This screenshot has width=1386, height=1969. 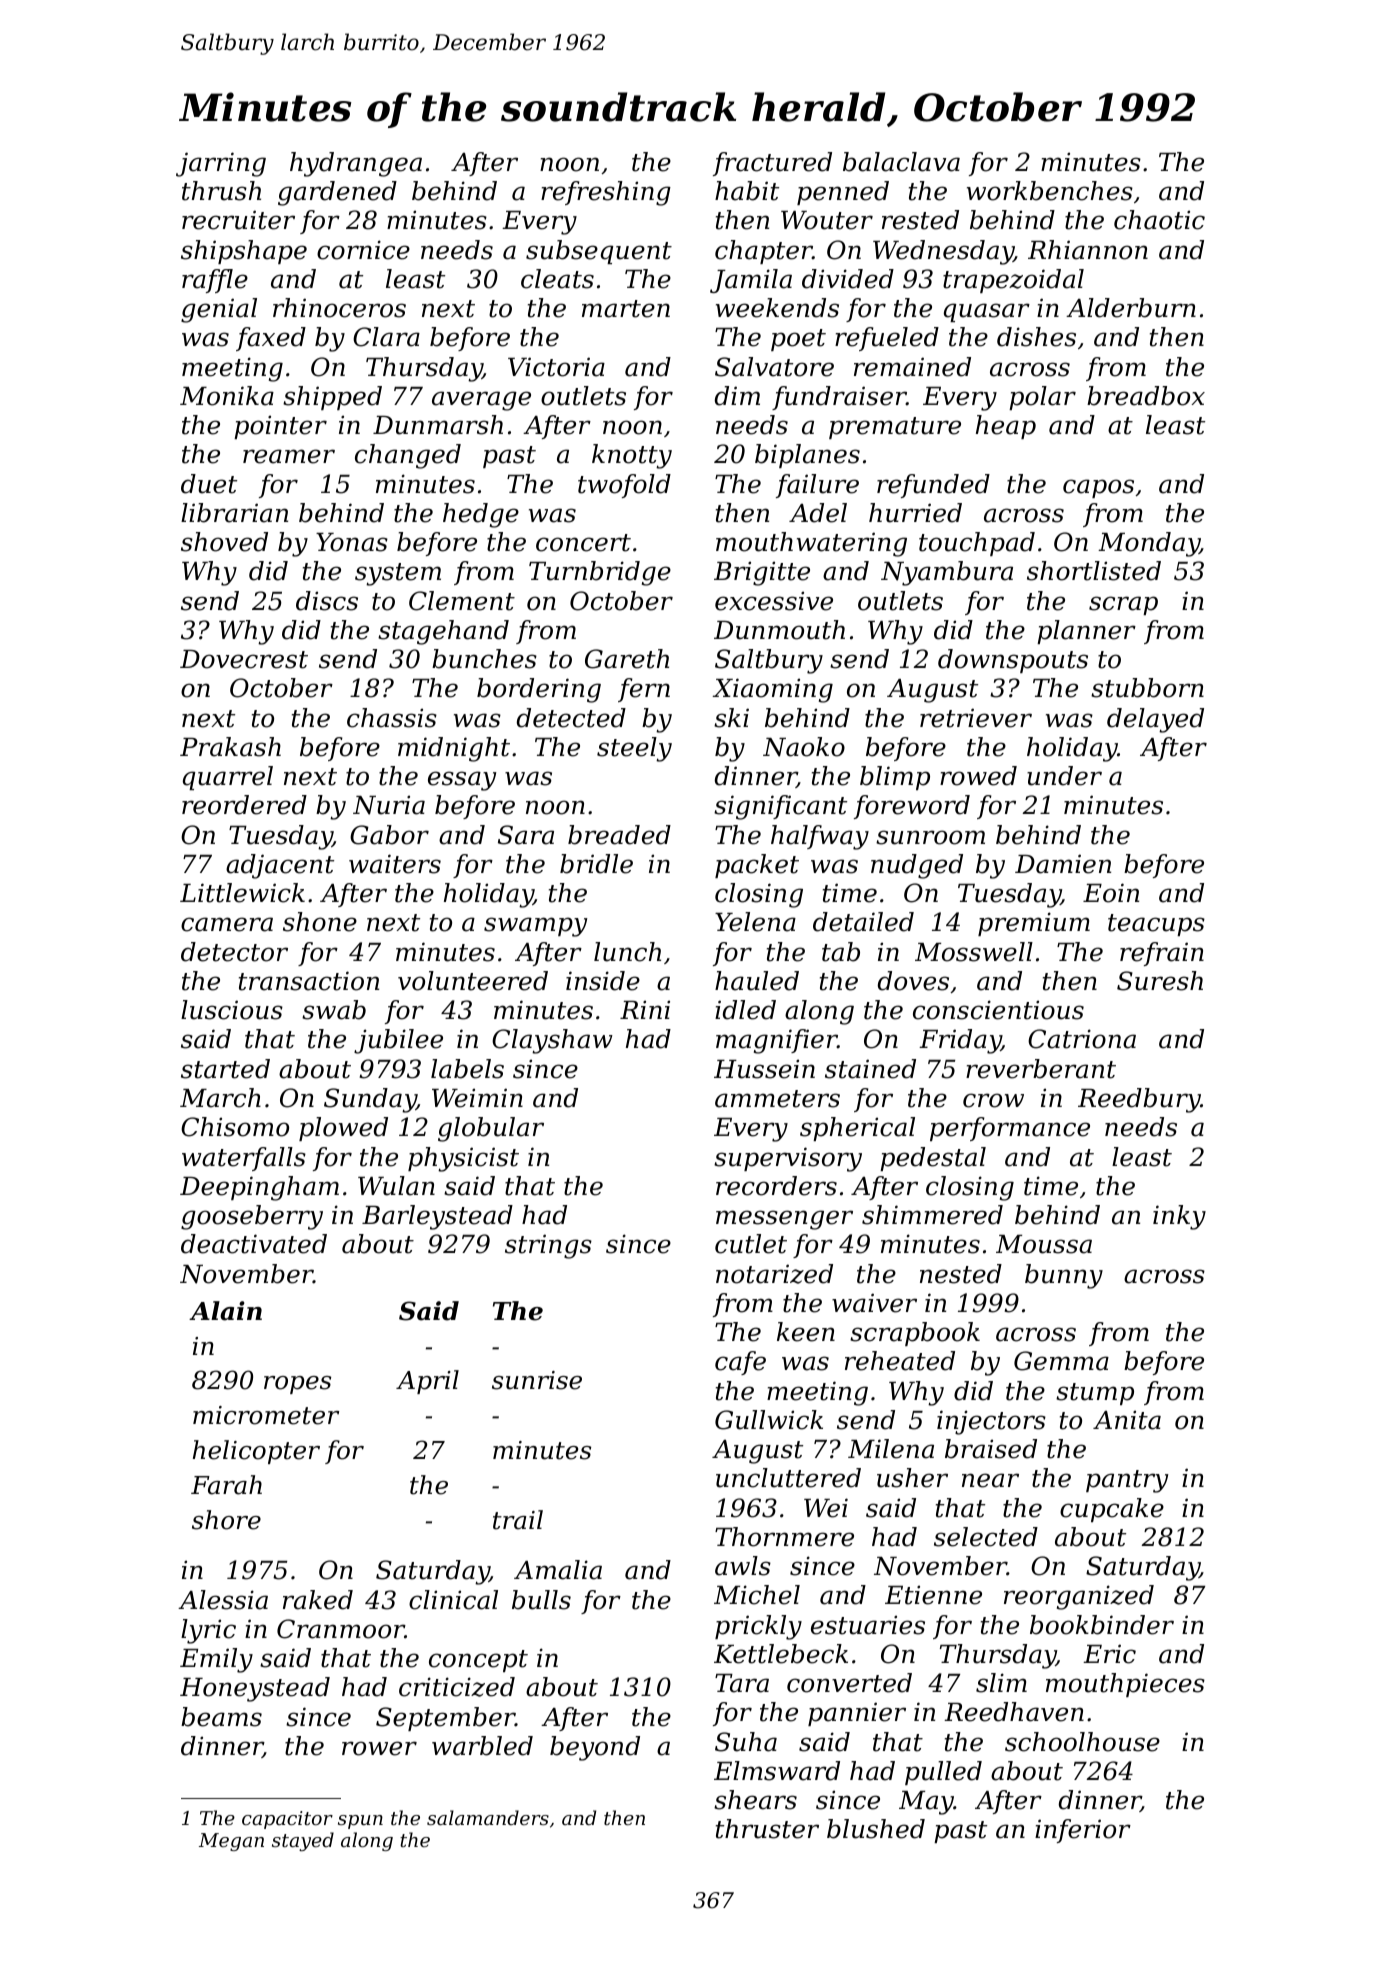 I want to click on premature, so click(x=895, y=428).
